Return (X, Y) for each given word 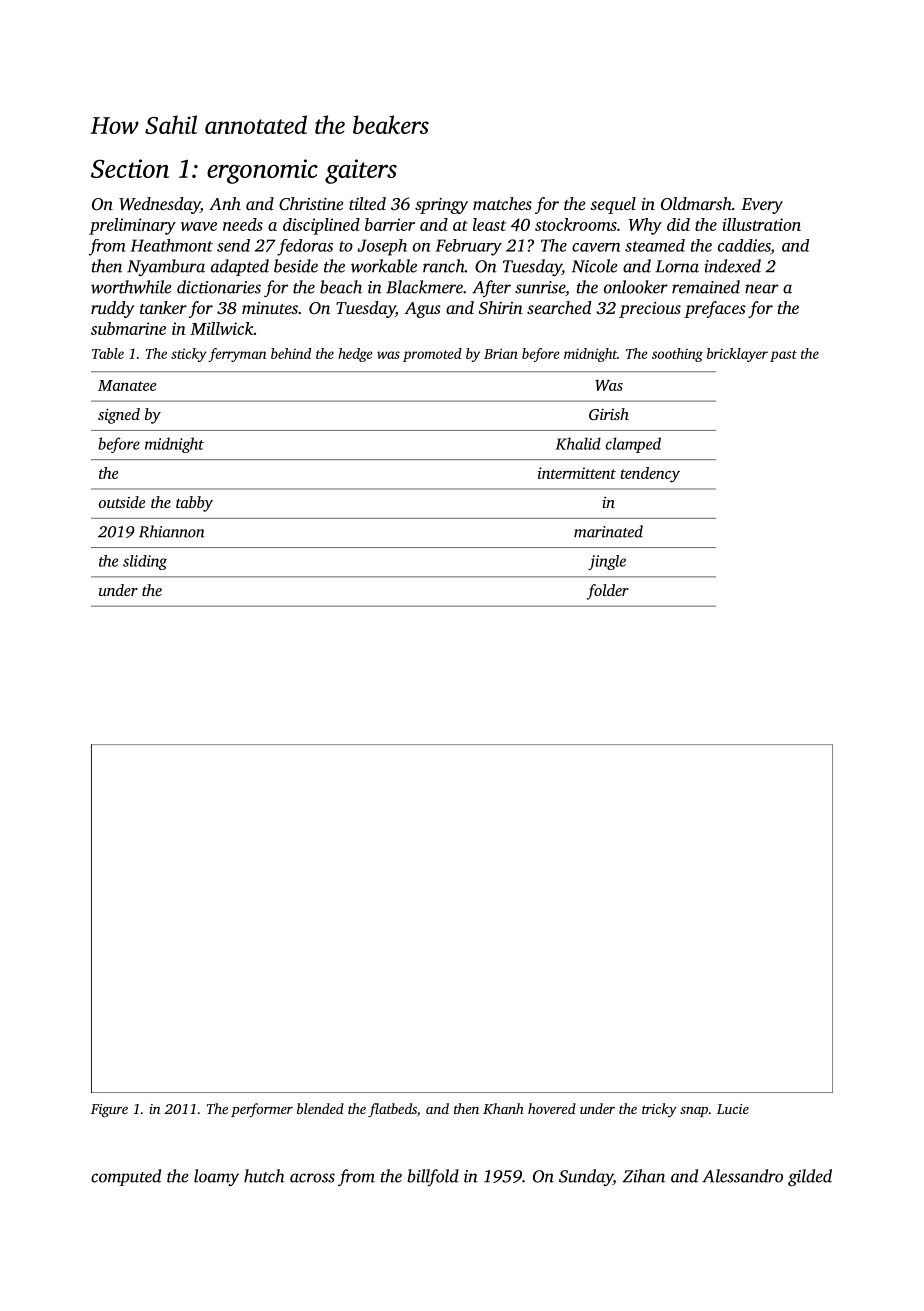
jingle (607, 562)
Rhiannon (172, 531)
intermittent (577, 473)
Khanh (503, 1108)
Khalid (578, 443)
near (762, 289)
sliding (145, 562)
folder (608, 592)
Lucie (733, 1109)
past (783, 356)
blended (320, 1108)
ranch (444, 266)
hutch (264, 1176)
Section (130, 168)
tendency (650, 475)
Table (108, 353)
